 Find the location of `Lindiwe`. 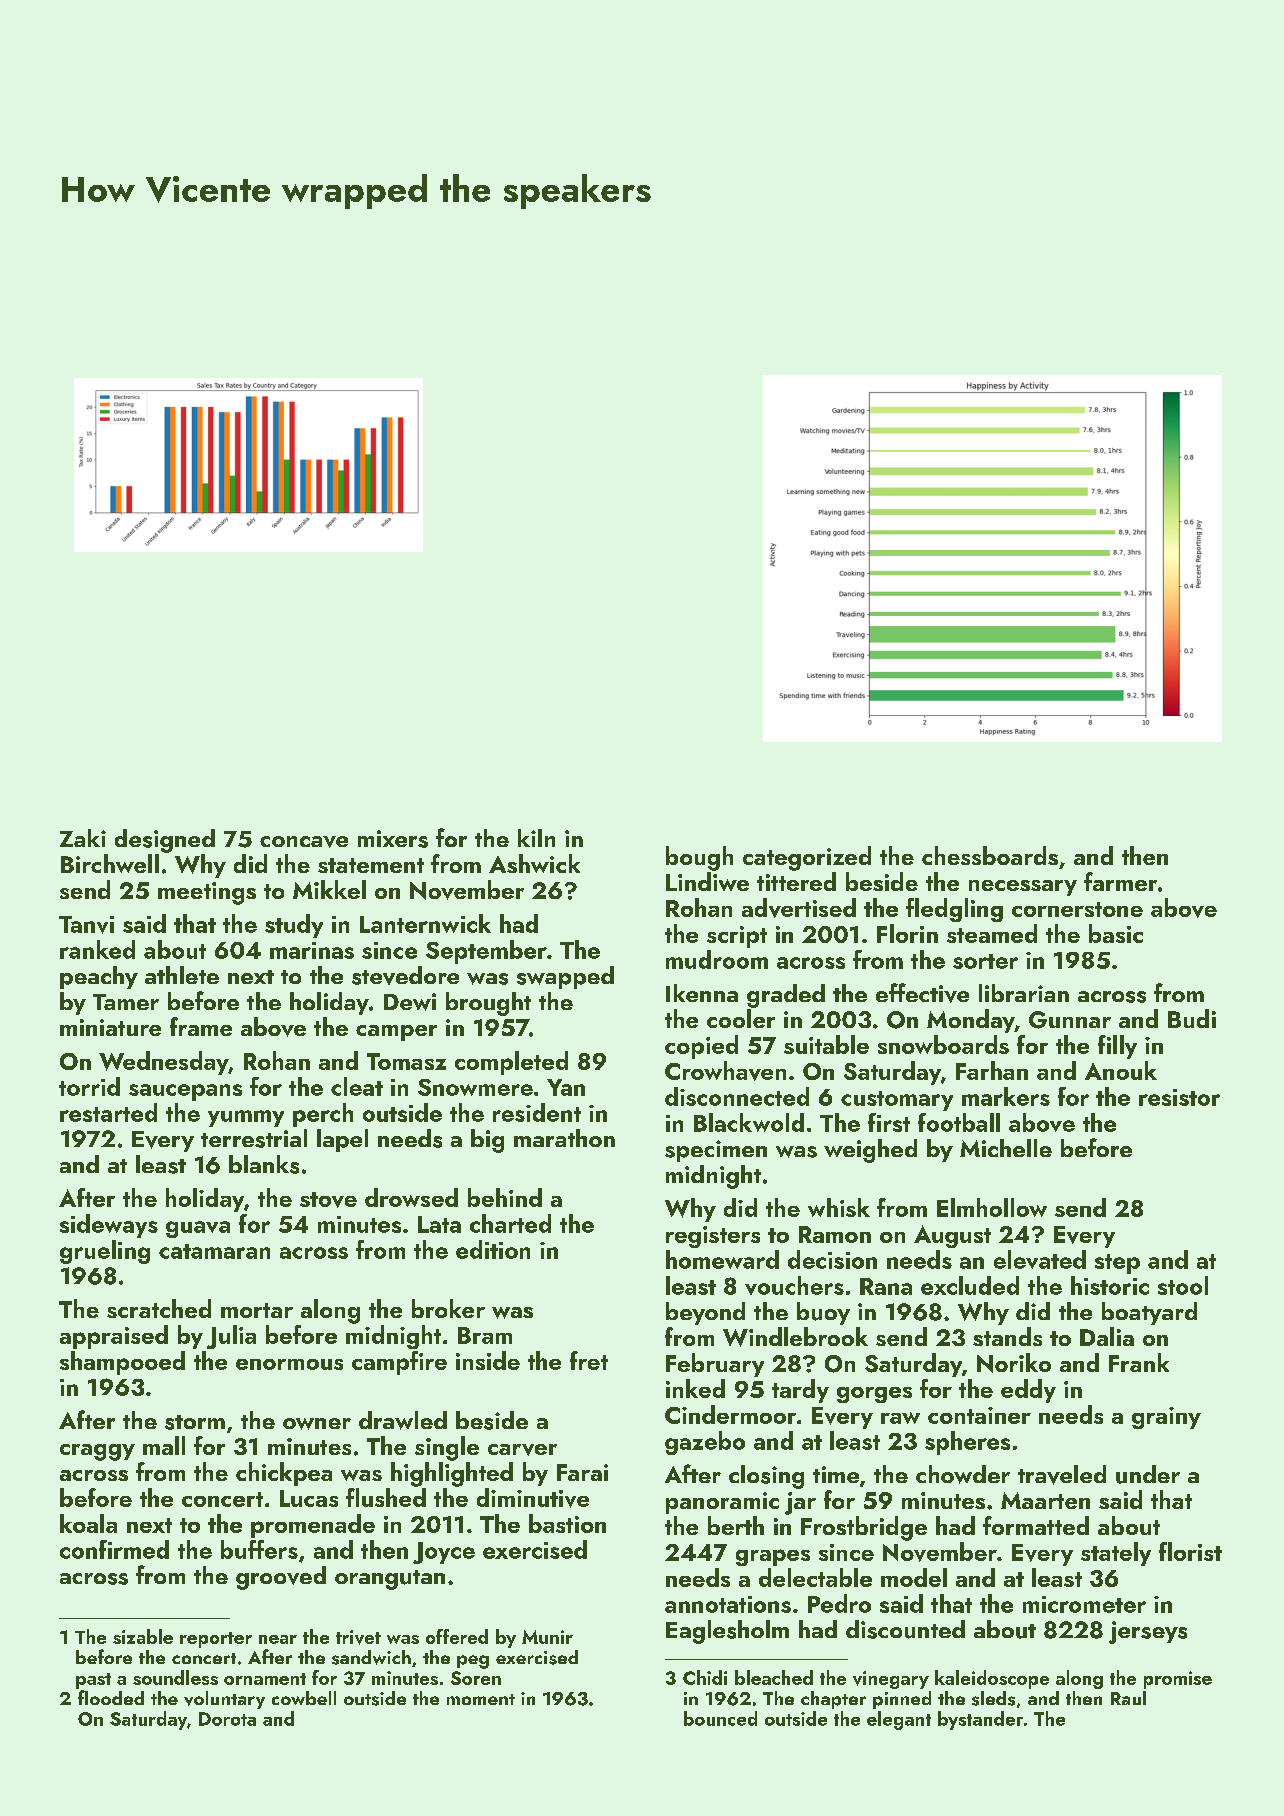

Lindiwe is located at coordinates (707, 881).
